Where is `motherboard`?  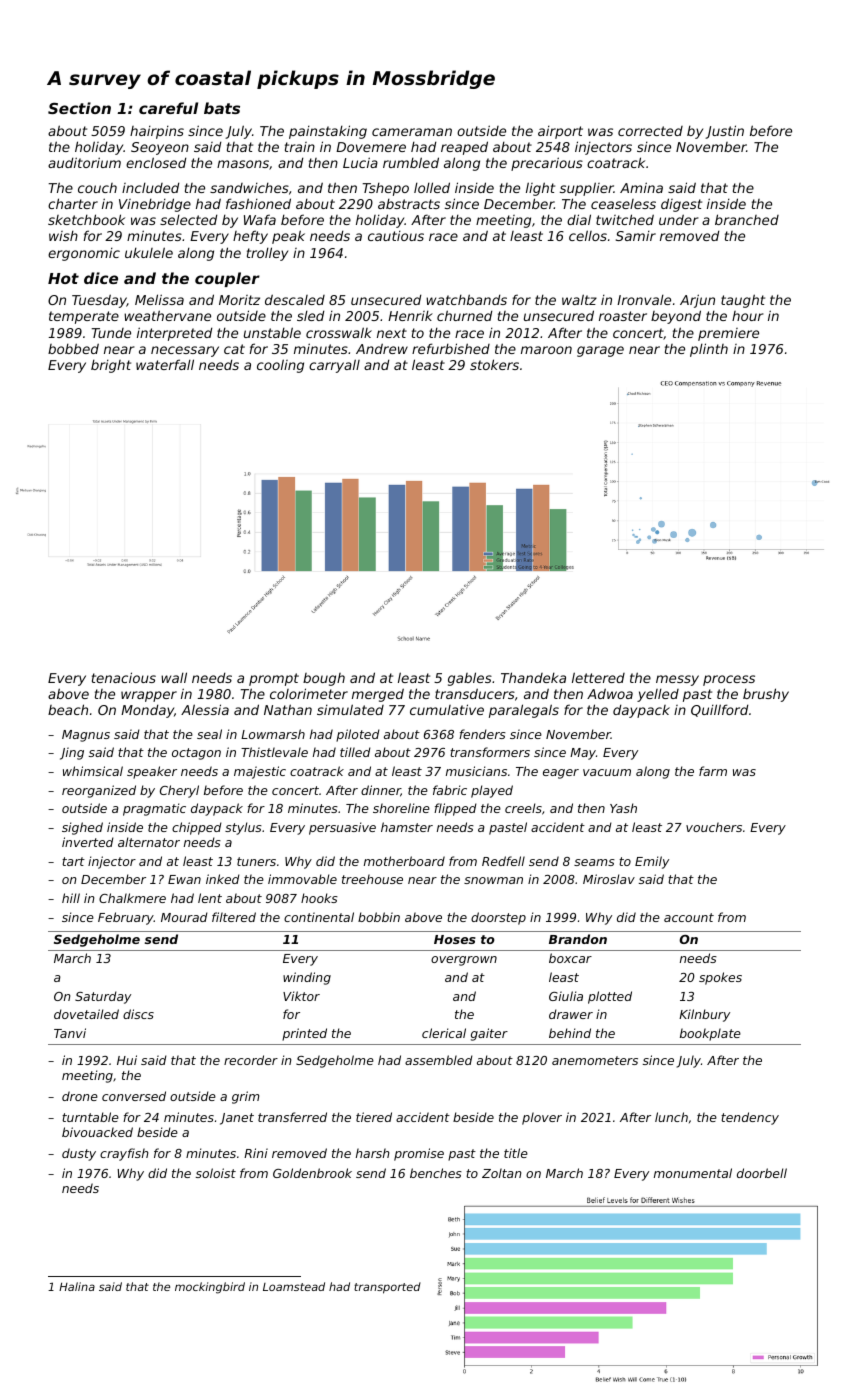 motherboard is located at coordinates (404, 861).
